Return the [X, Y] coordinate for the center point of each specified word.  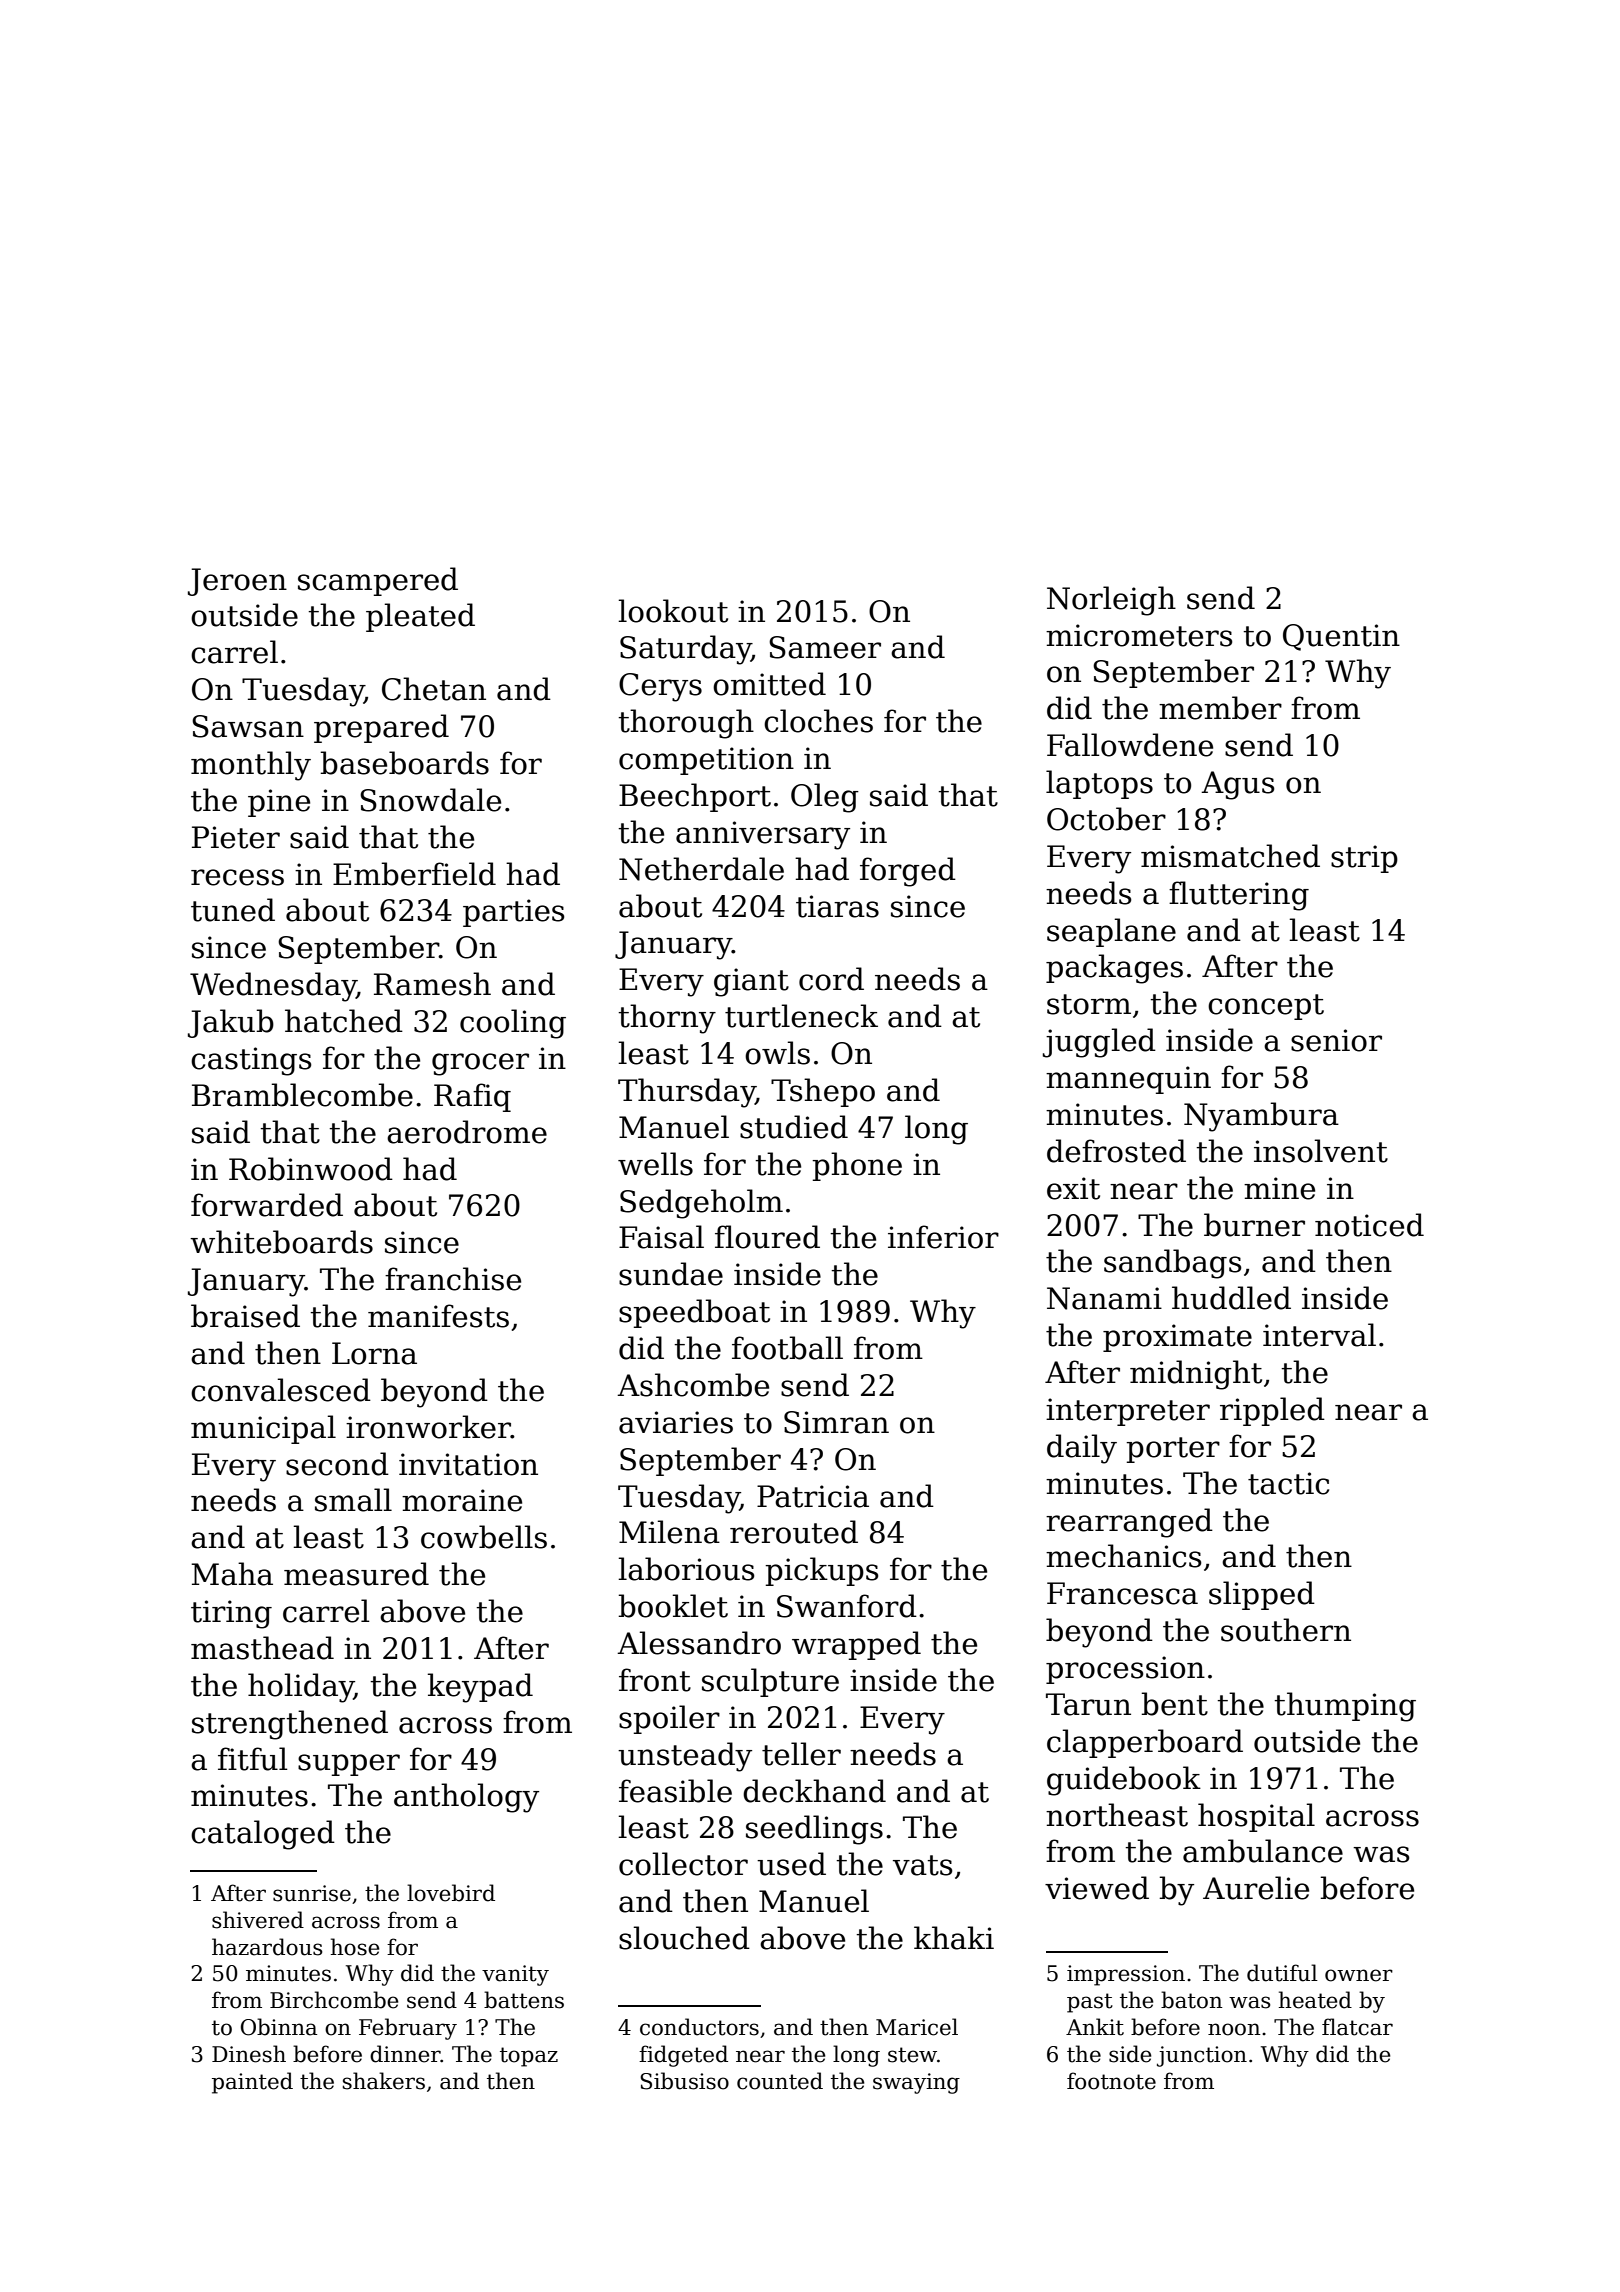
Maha [232, 1574]
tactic [1288, 1483]
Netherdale [701, 869]
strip [1364, 859]
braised [245, 1316]
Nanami [1104, 1298]
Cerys [660, 687]
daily [1082, 1449]
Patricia [813, 1496]
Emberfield [414, 874]
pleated [420, 617]
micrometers [1139, 635]
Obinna [279, 2027]
